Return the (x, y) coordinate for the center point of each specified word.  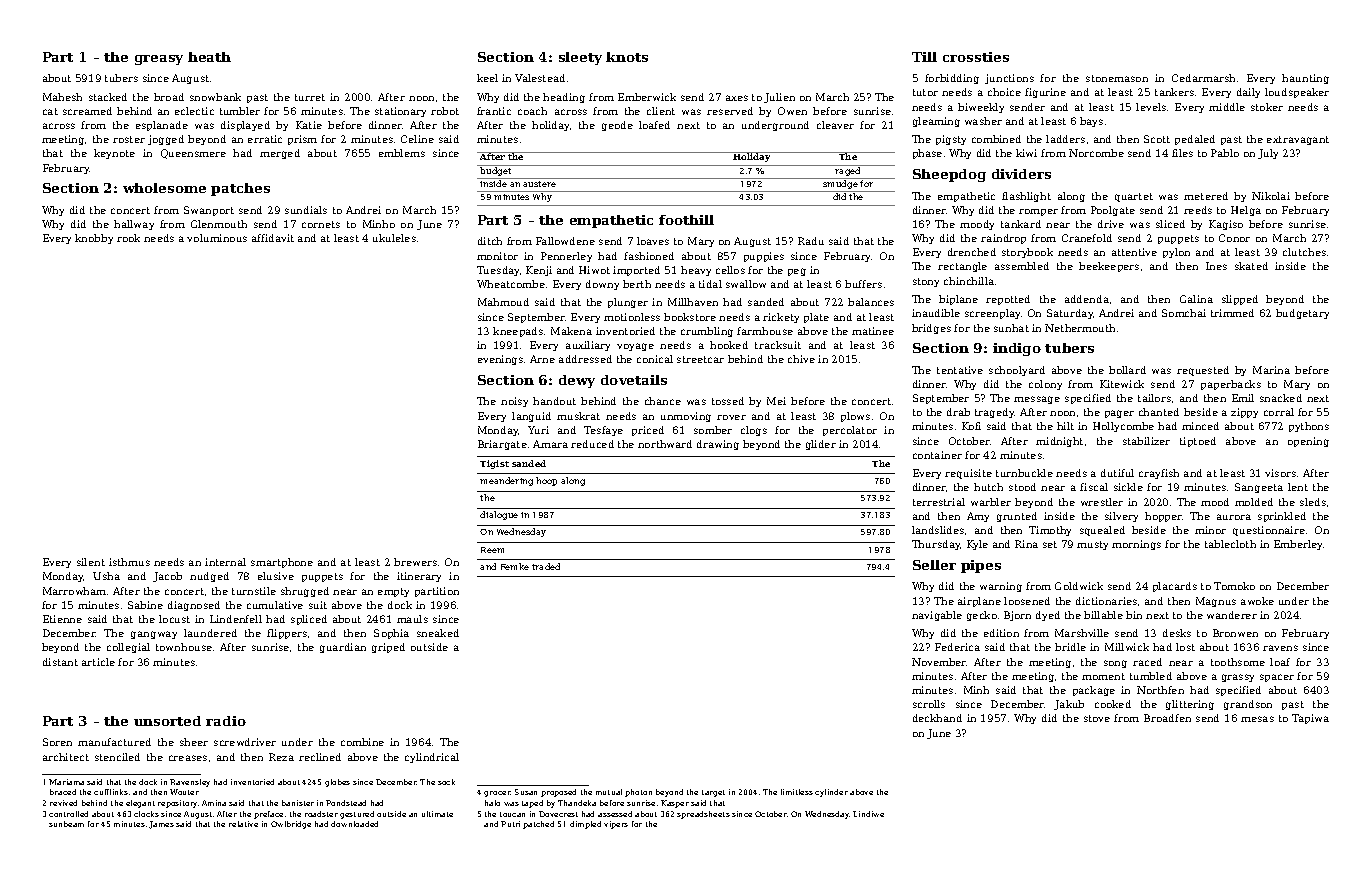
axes (737, 98)
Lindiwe (868, 814)
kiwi (1026, 153)
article (98, 662)
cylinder (831, 793)
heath (209, 57)
